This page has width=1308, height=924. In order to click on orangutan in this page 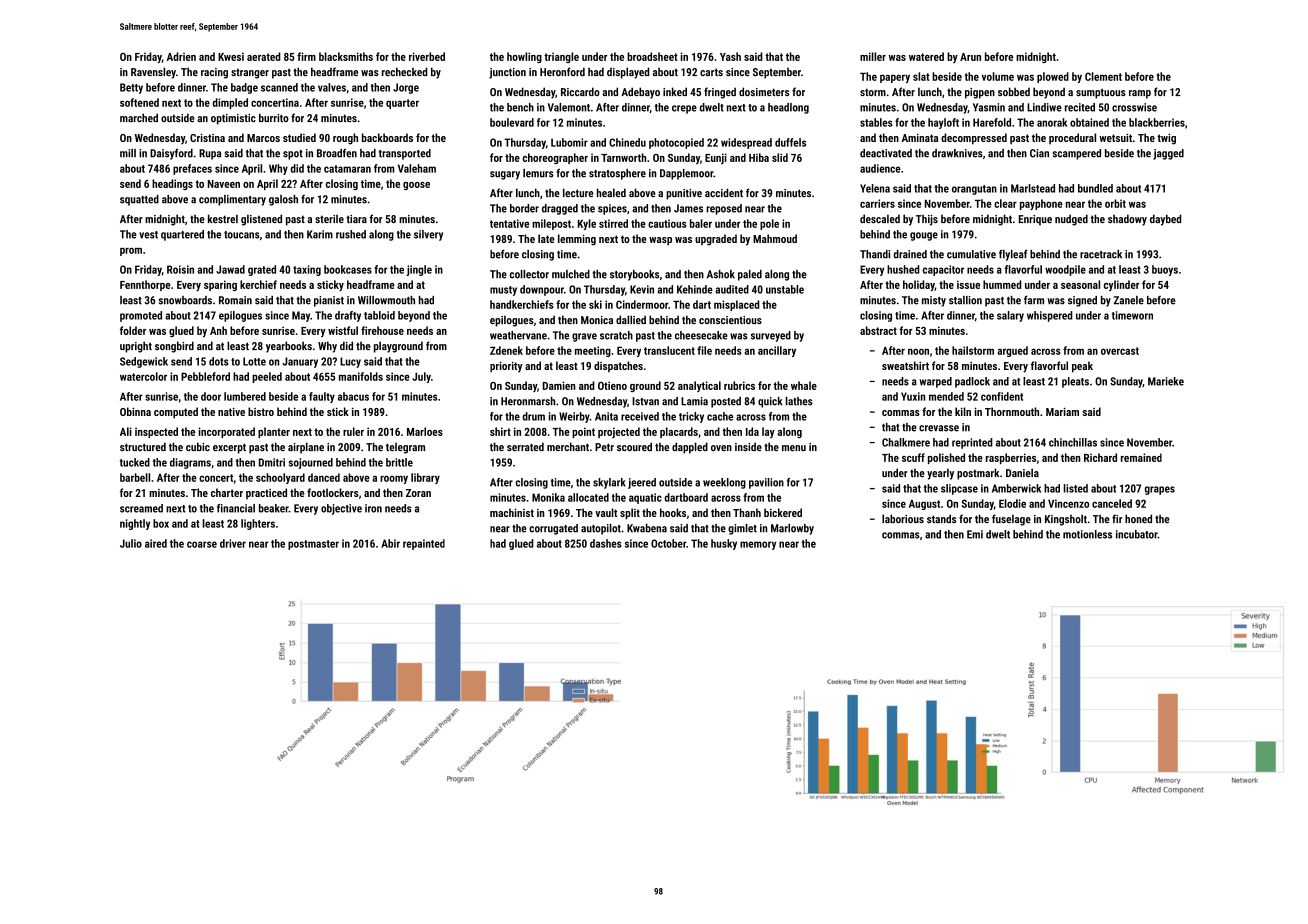, I will do `click(974, 190)`.
